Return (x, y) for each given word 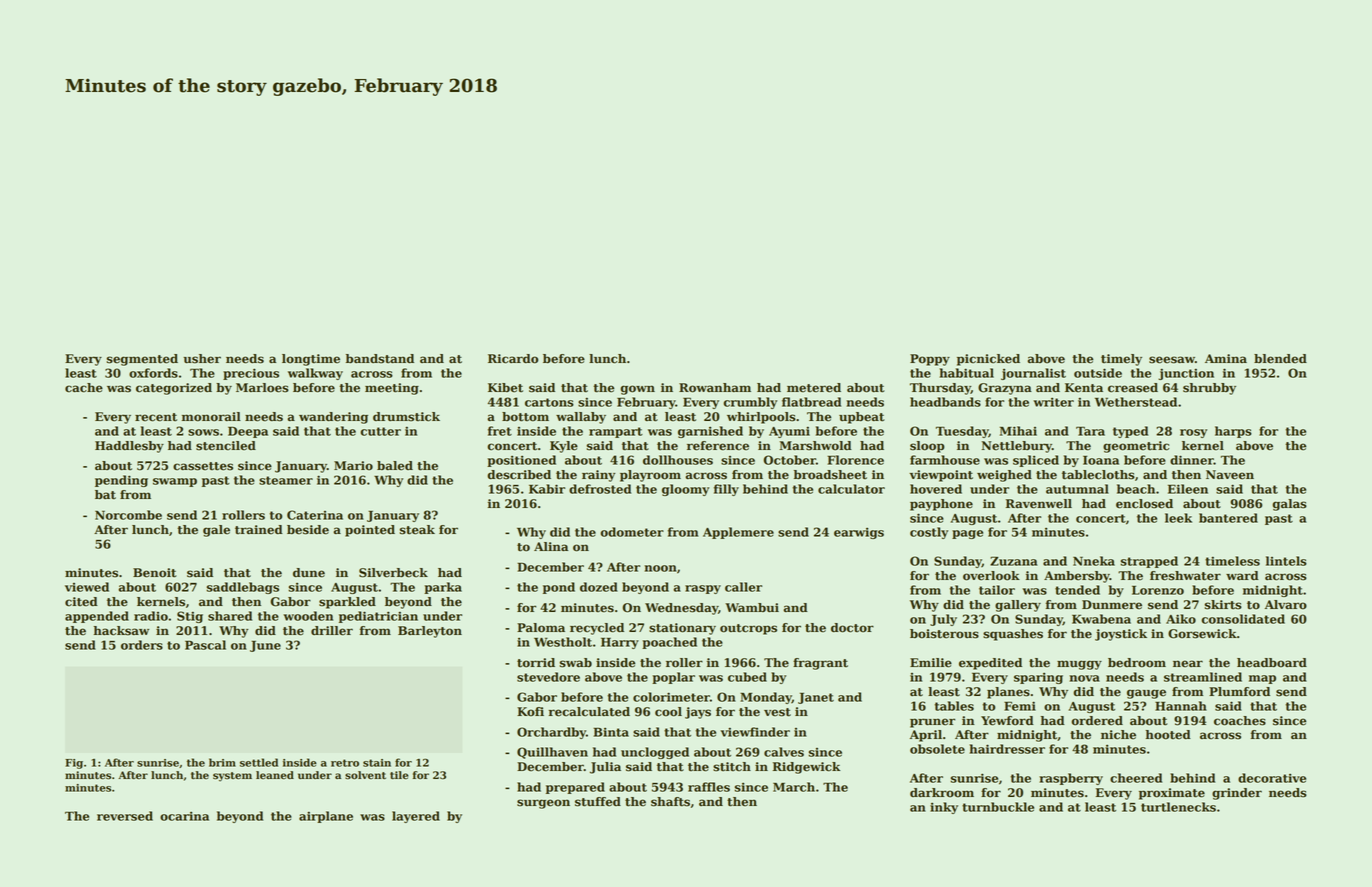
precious (251, 374)
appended (97, 617)
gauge (1146, 694)
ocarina (184, 816)
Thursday (940, 389)
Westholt (563, 642)
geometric (1136, 447)
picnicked (988, 360)
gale (216, 531)
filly (726, 490)
